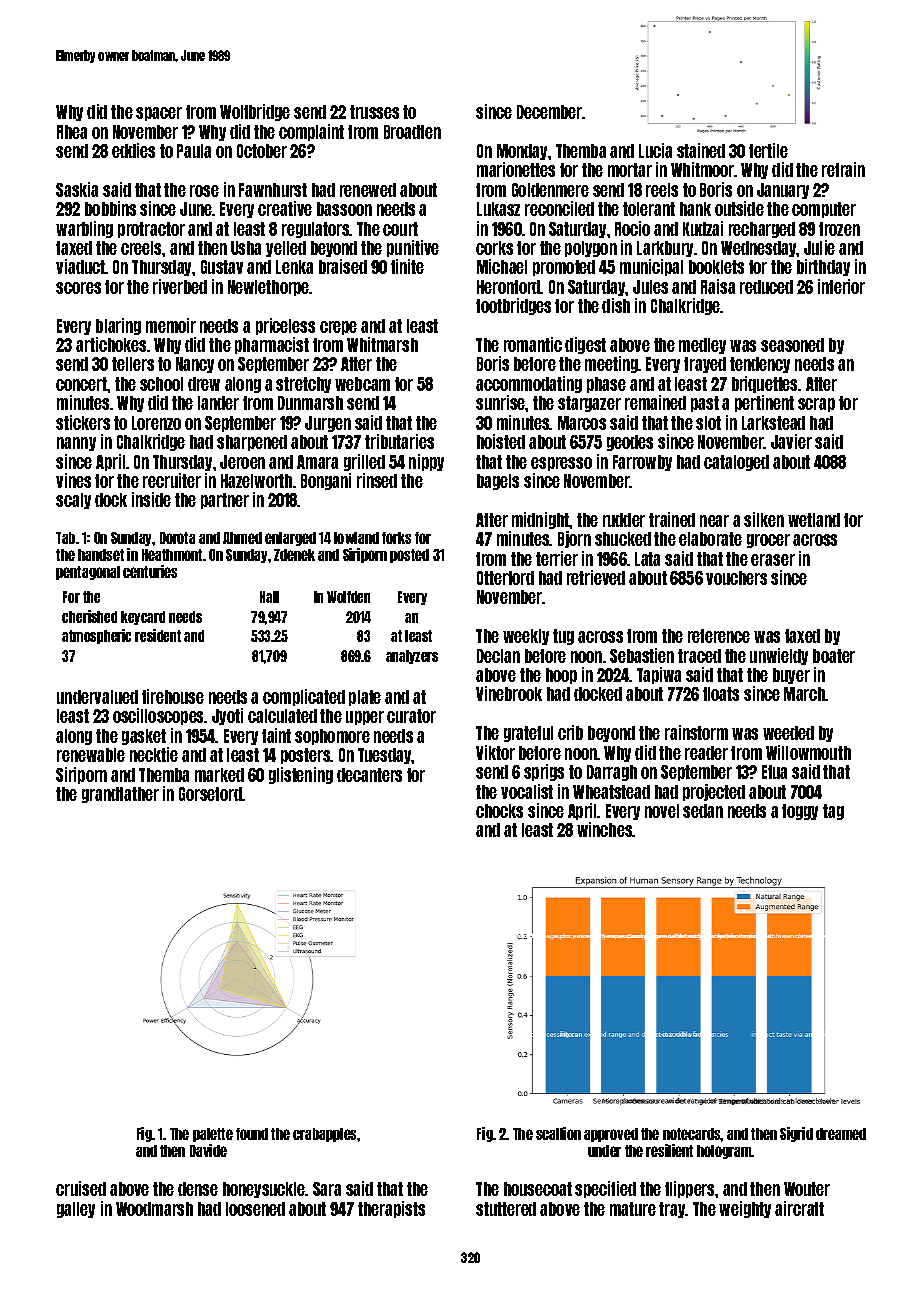 Image resolution: width=924 pixels, height=1308 pixels. What do you see at coordinates (816, 405) in the screenshot?
I see `scrap` at bounding box center [816, 405].
